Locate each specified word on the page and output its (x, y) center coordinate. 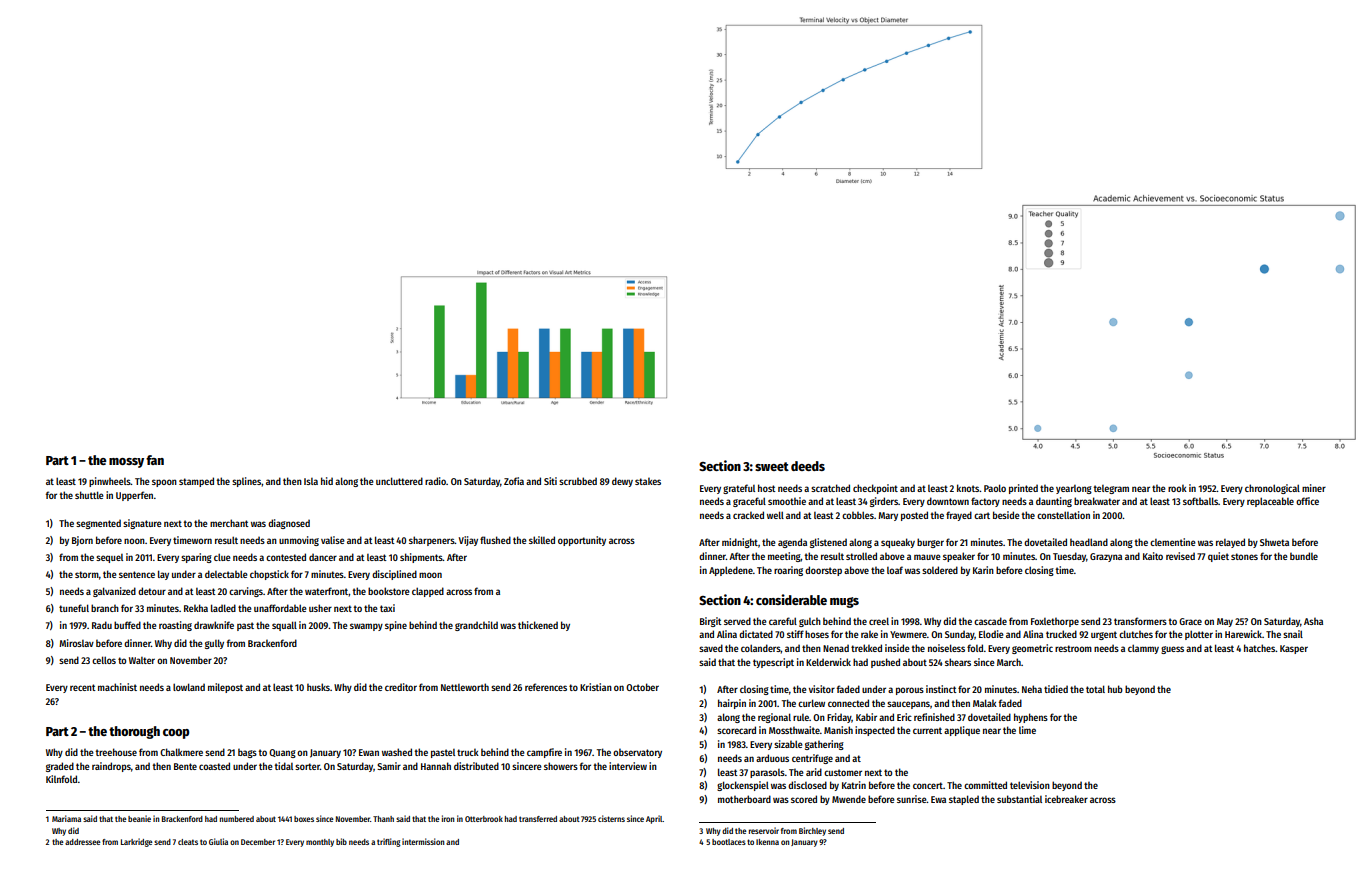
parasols (767, 773)
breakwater (1097, 501)
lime (1027, 730)
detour (152, 591)
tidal (283, 766)
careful (783, 621)
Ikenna (767, 842)
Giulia (218, 841)
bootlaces (729, 842)
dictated (756, 634)
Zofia (514, 481)
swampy (366, 627)
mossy (126, 463)
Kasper (1294, 649)
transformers (1140, 621)
